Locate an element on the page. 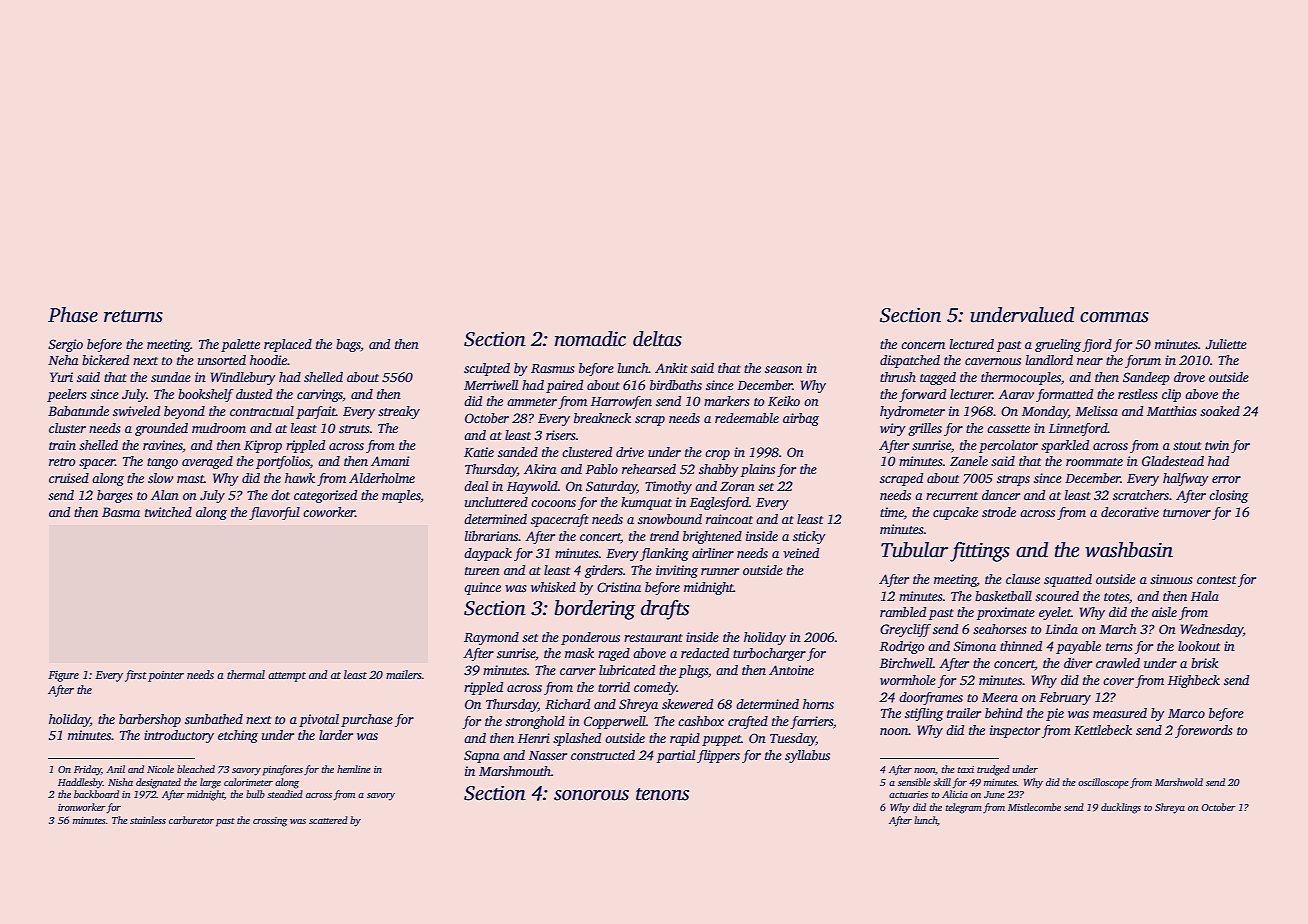 The image size is (1308, 924). cruised is located at coordinates (69, 478).
